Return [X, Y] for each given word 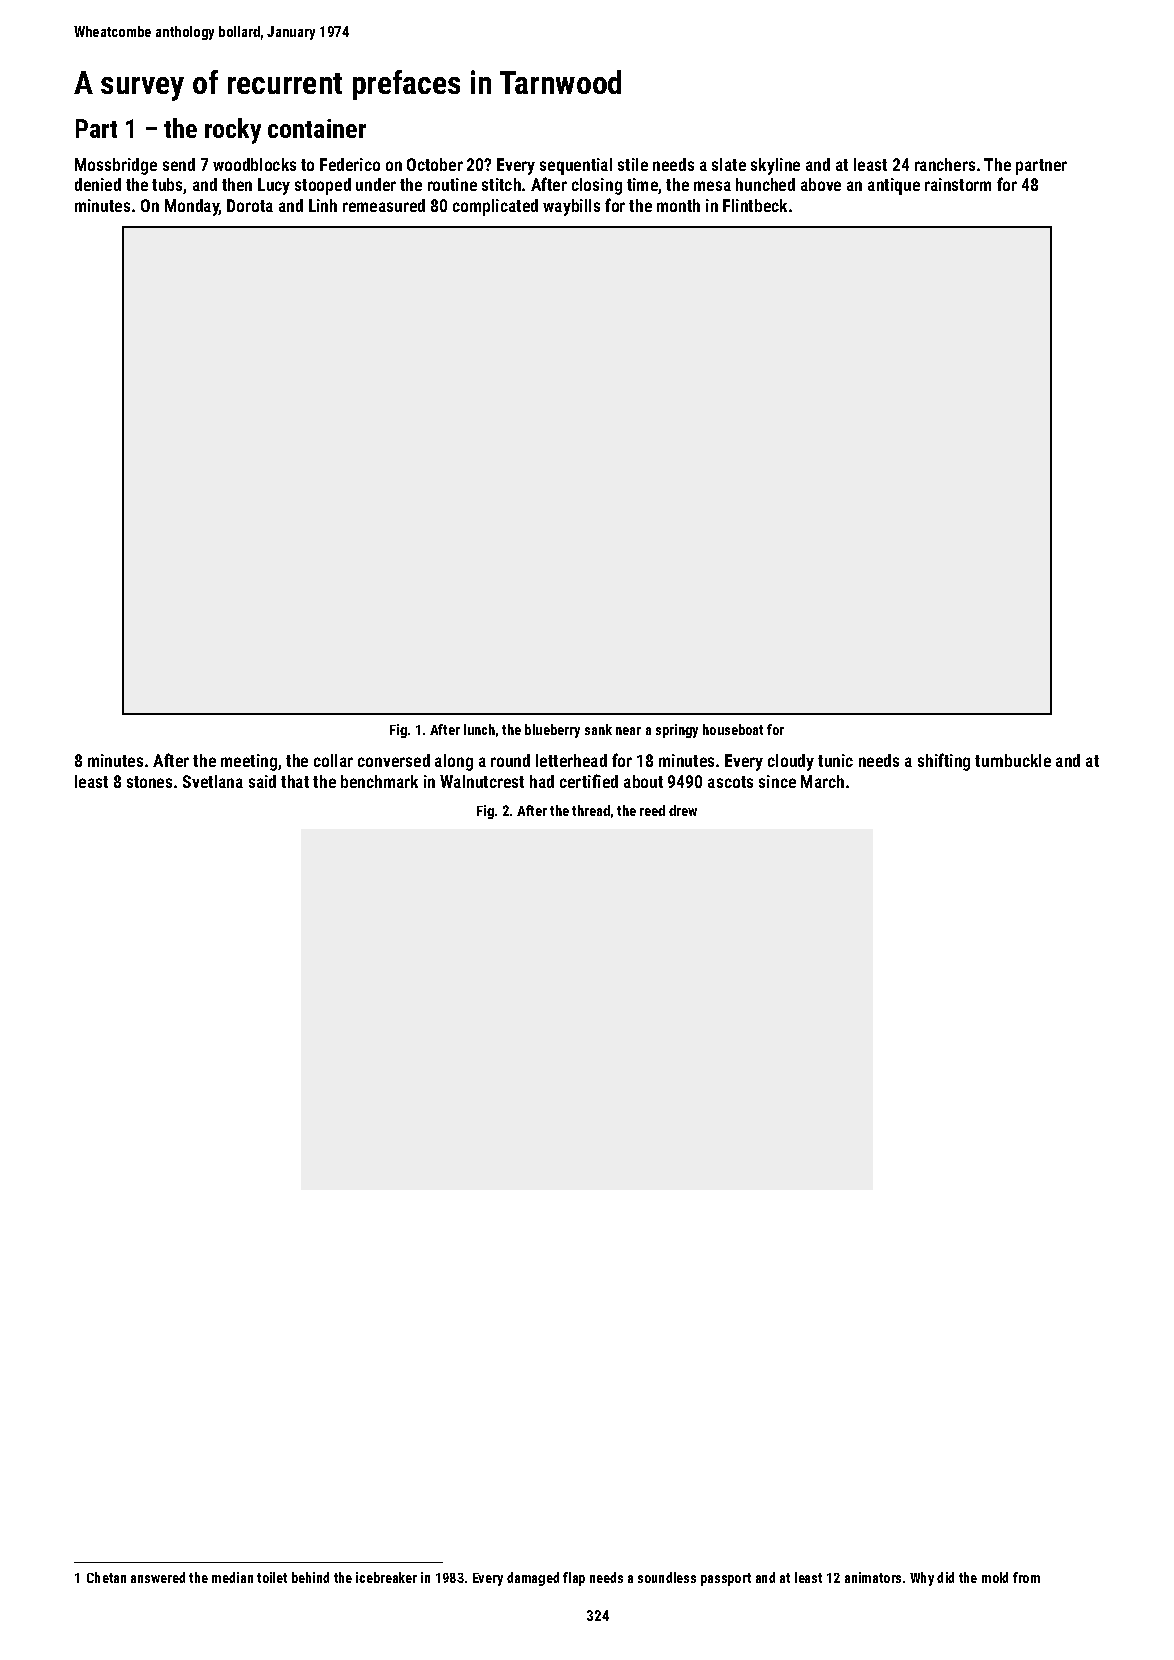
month [678, 205]
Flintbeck [755, 205]
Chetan [106, 1577]
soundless [667, 1577]
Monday [192, 207]
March [822, 781]
